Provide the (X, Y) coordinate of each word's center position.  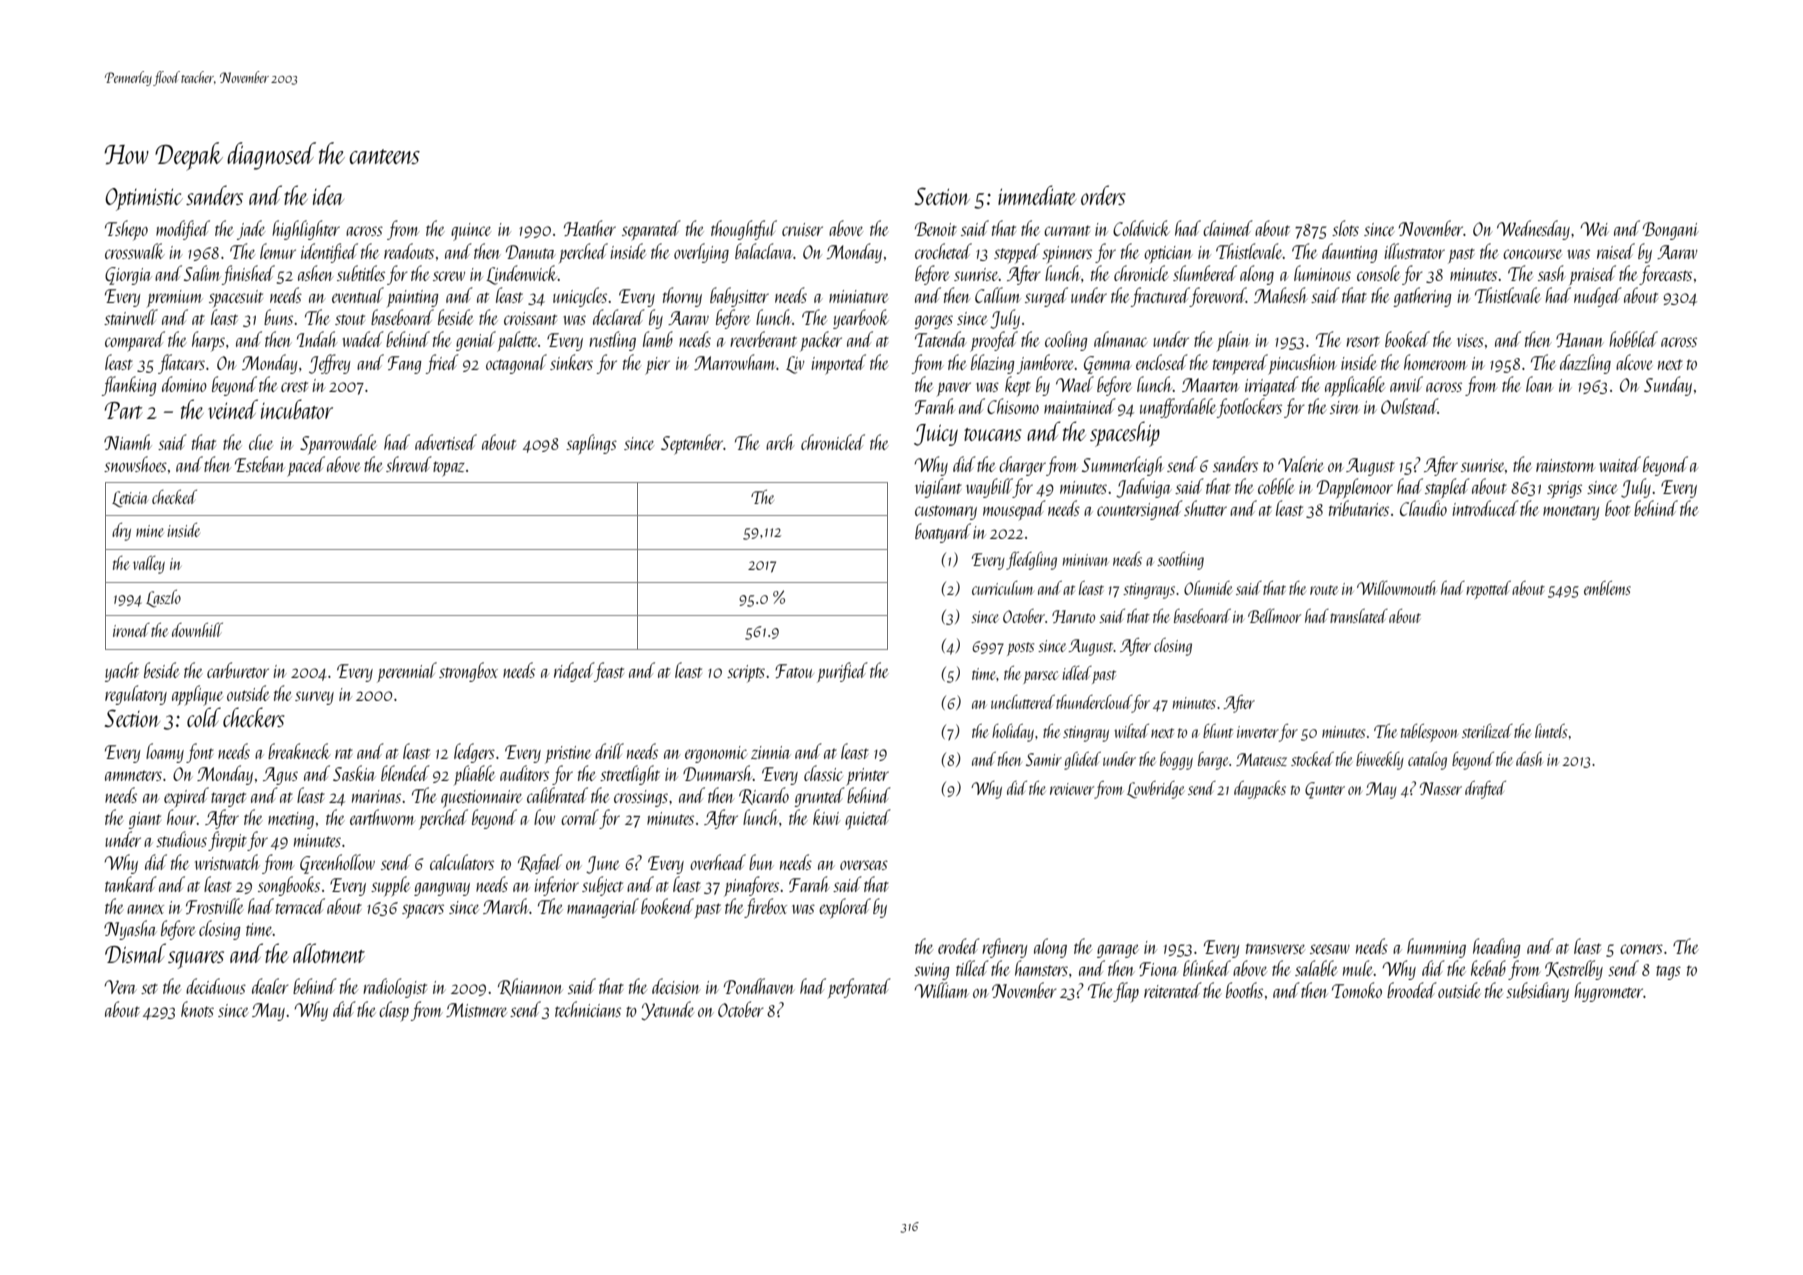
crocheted (943, 251)
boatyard (943, 533)
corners (1641, 949)
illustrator (1414, 251)
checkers (254, 717)
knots (197, 1009)
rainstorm (1565, 465)
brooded (1412, 990)
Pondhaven (759, 986)
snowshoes (135, 464)
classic (823, 773)
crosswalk (135, 251)
